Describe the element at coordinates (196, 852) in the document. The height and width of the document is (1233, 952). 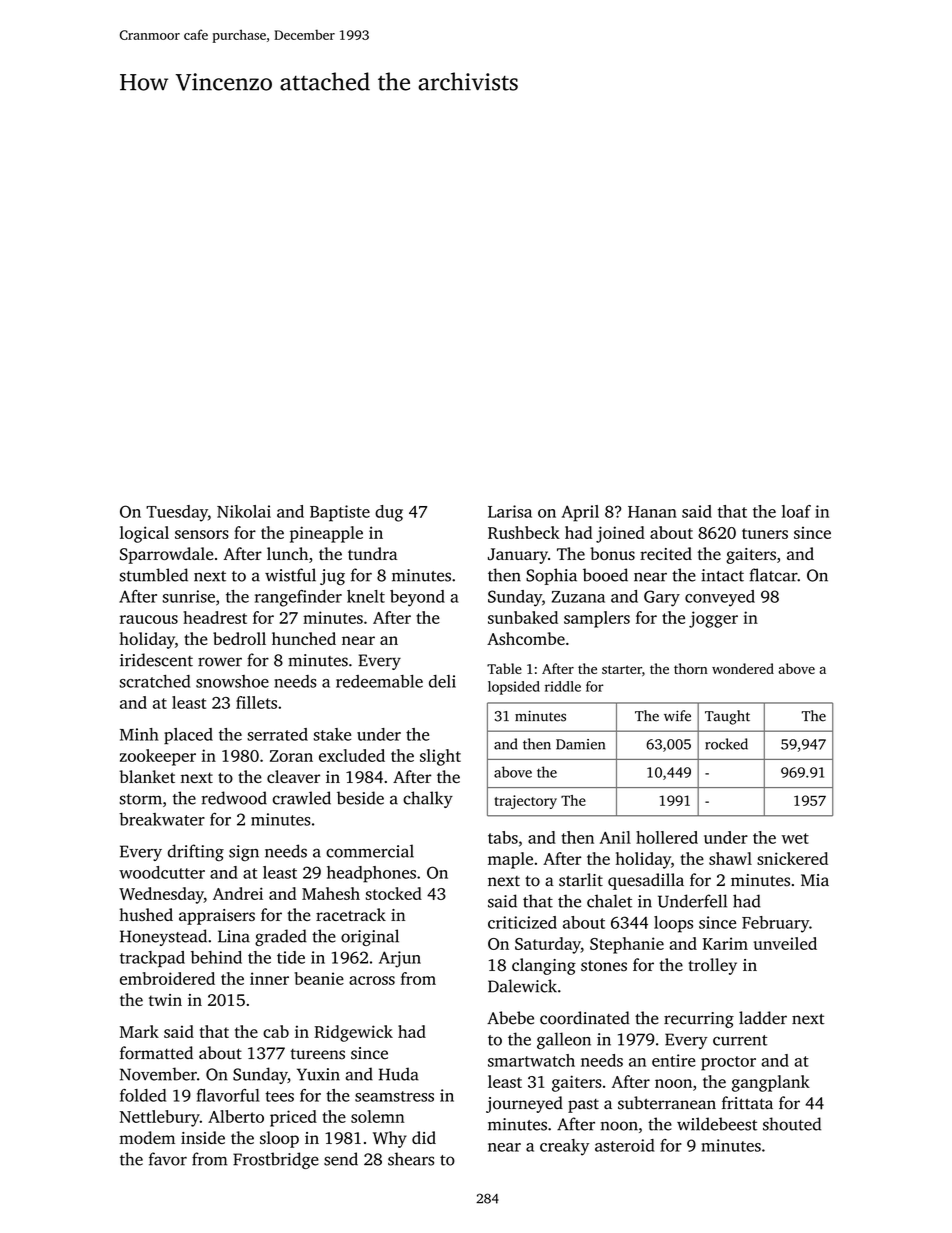
I see `drifting` at that location.
